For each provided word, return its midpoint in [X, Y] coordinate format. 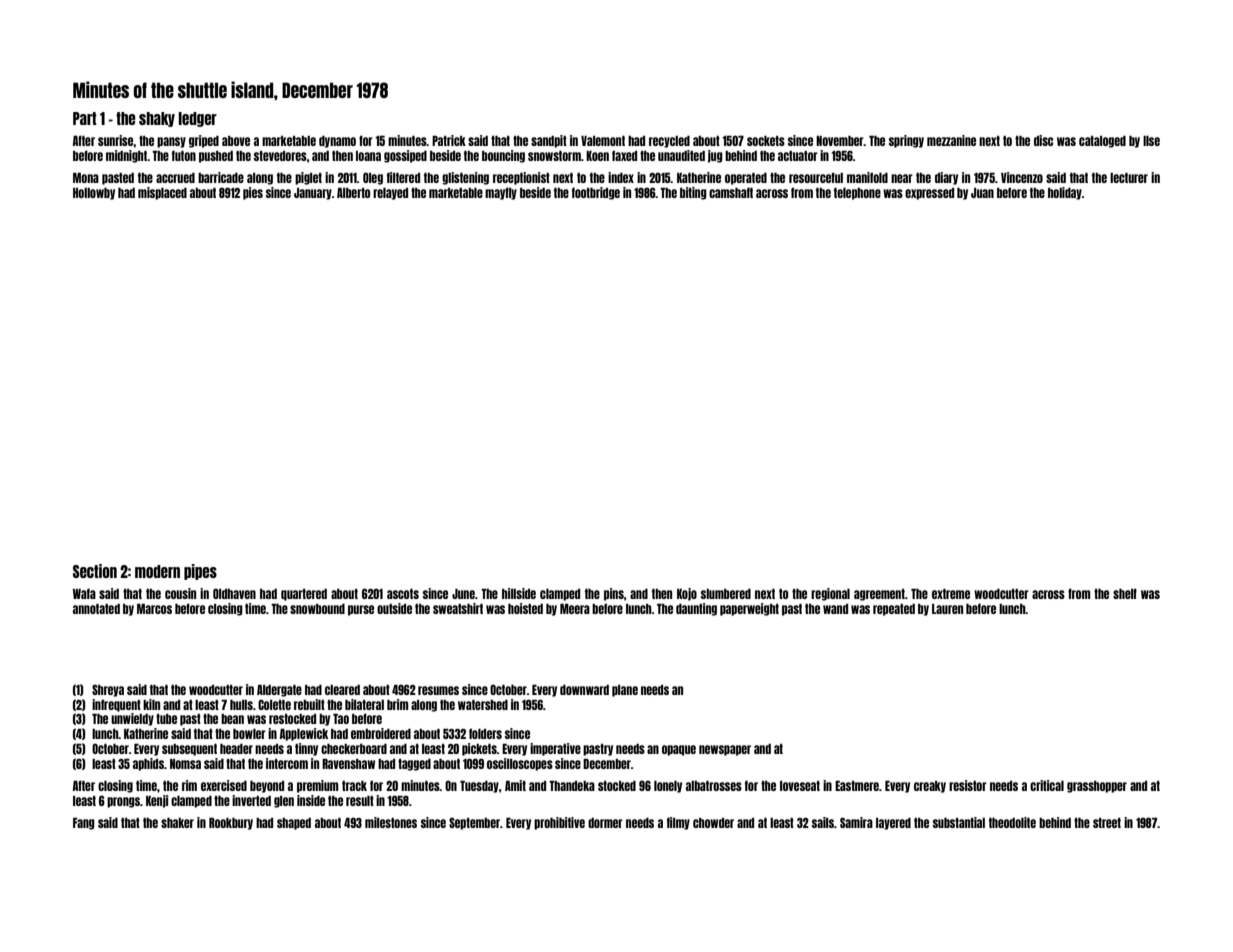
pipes [200, 572]
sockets [766, 141]
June [463, 594]
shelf [1125, 593]
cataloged [1102, 142]
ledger [197, 119]
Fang [84, 824]
